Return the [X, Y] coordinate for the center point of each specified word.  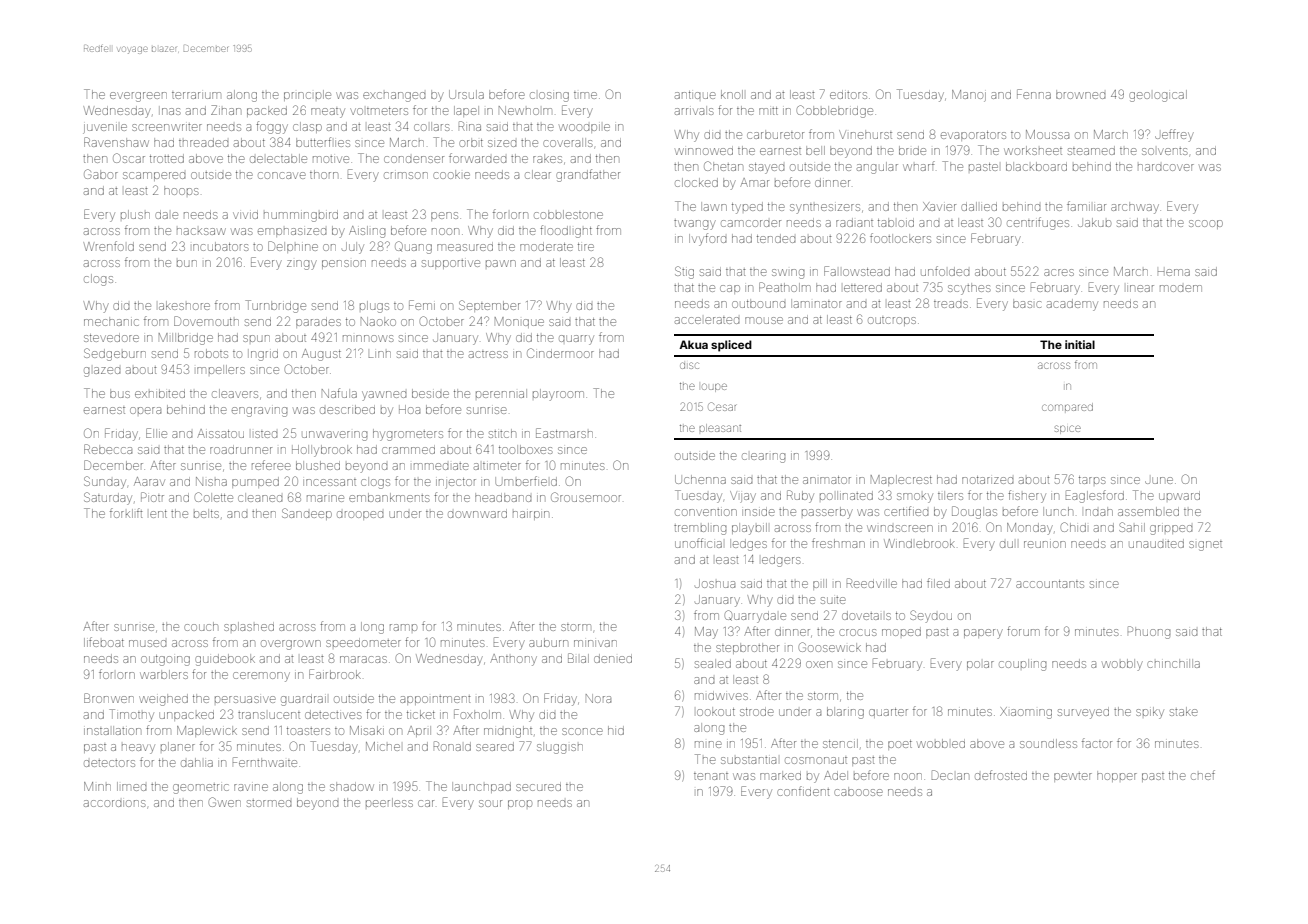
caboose [858, 791]
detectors [109, 763]
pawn [501, 263]
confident [803, 791]
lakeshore [184, 305]
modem [1181, 288]
